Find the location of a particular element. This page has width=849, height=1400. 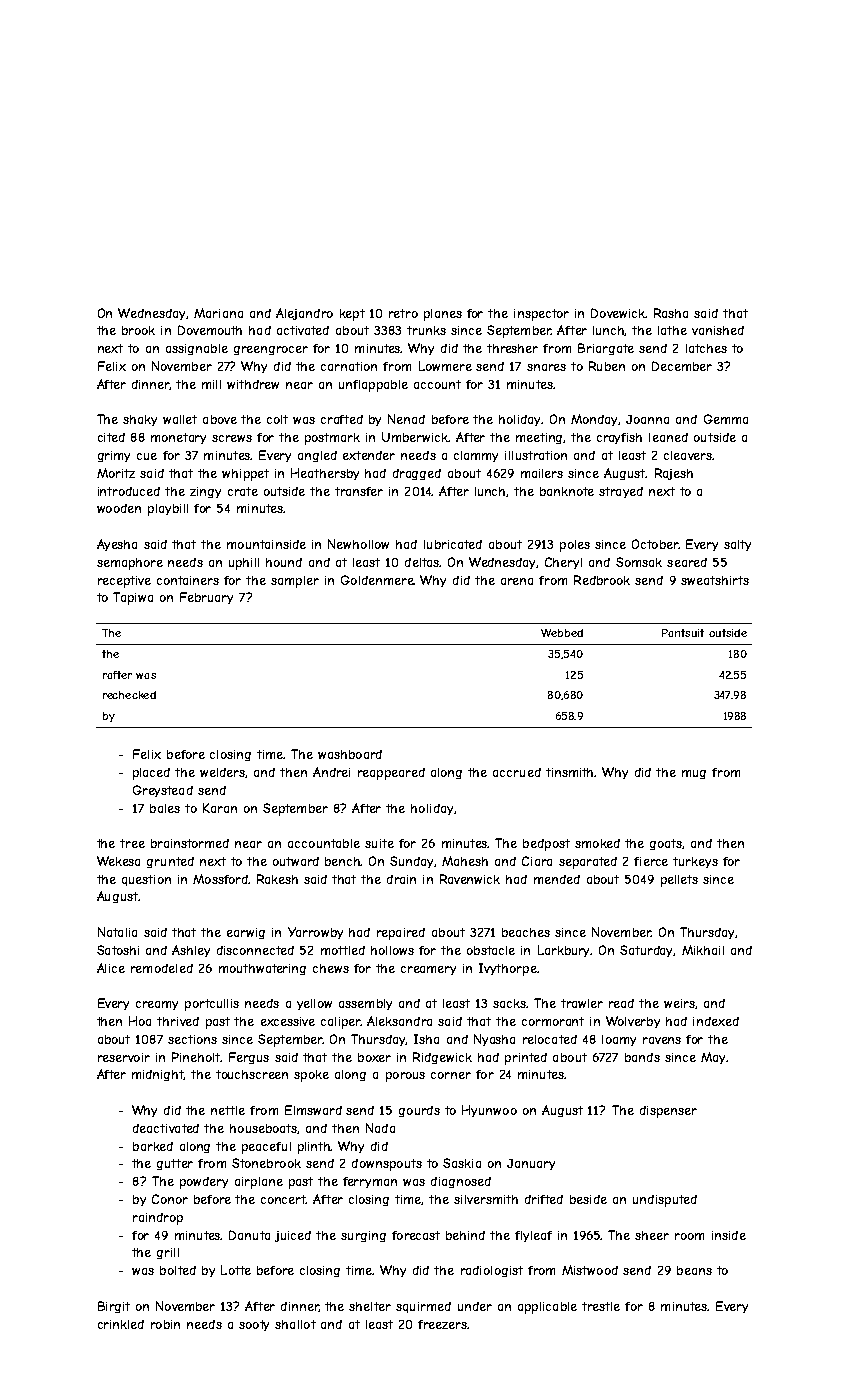

barked is located at coordinates (153, 1146).
